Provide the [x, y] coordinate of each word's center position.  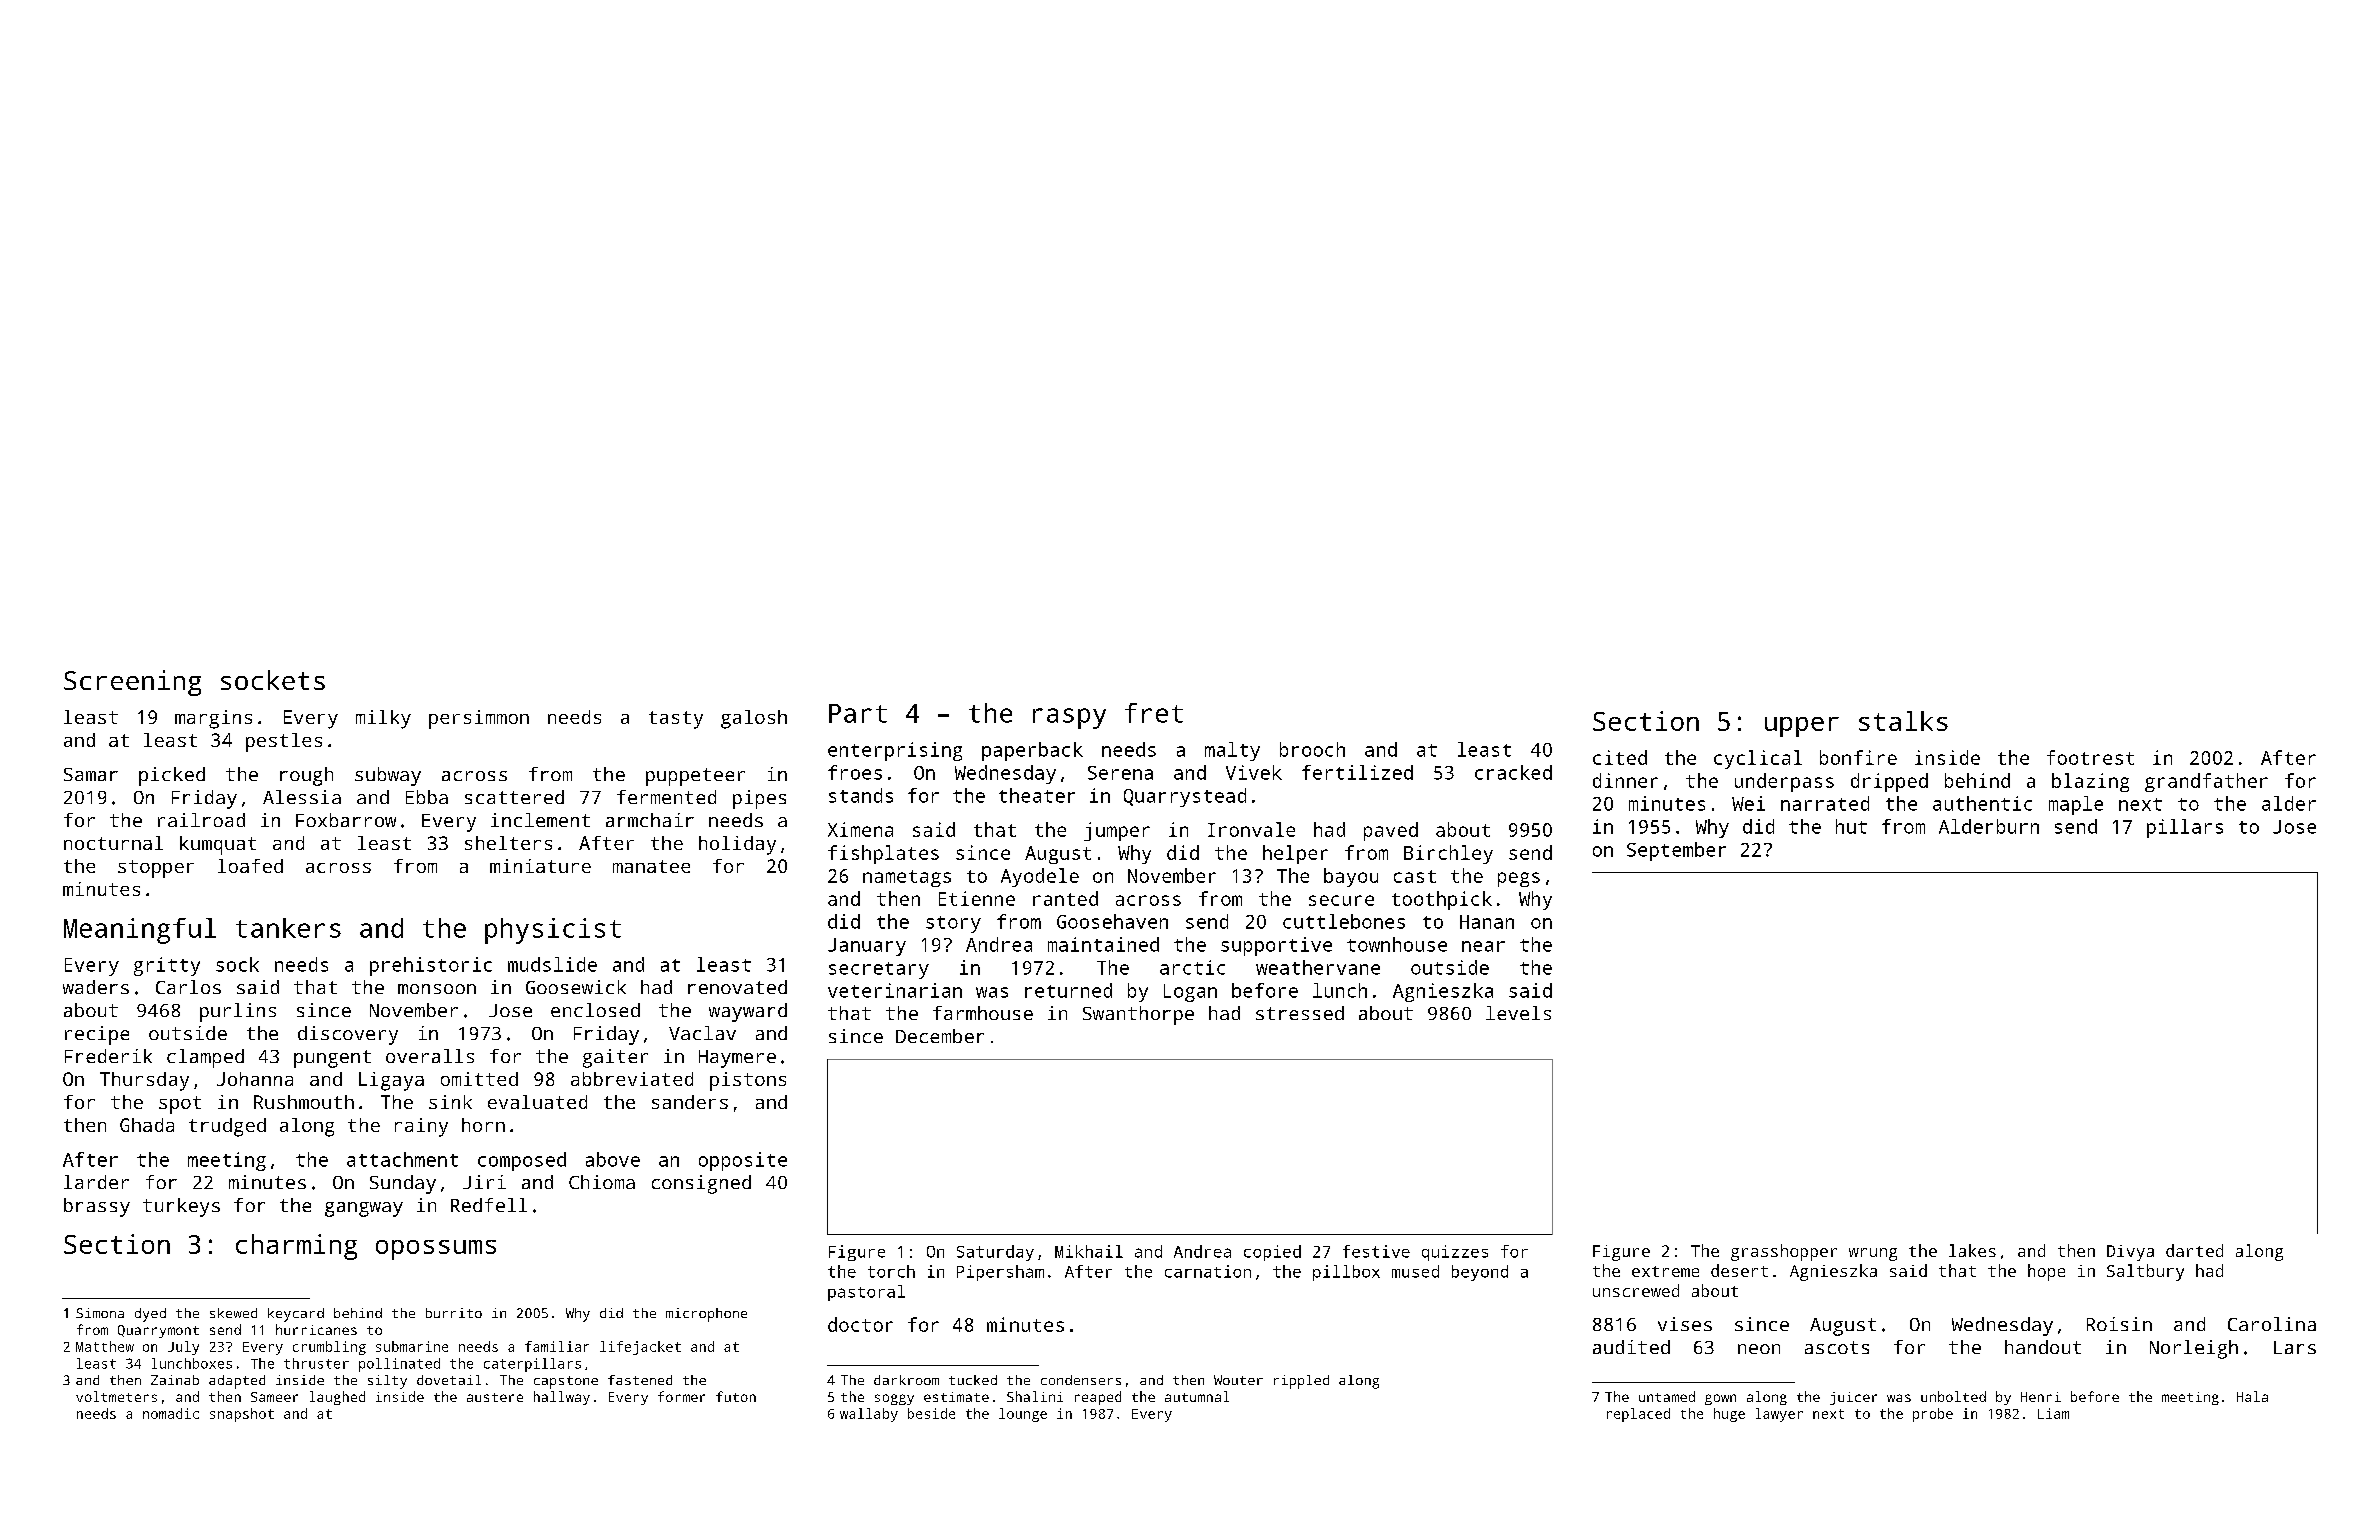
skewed [233, 1313]
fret [1154, 713]
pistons [748, 1081]
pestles [284, 742]
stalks [1903, 721]
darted [2194, 1250]
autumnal [1197, 1396]
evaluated [537, 1102]
